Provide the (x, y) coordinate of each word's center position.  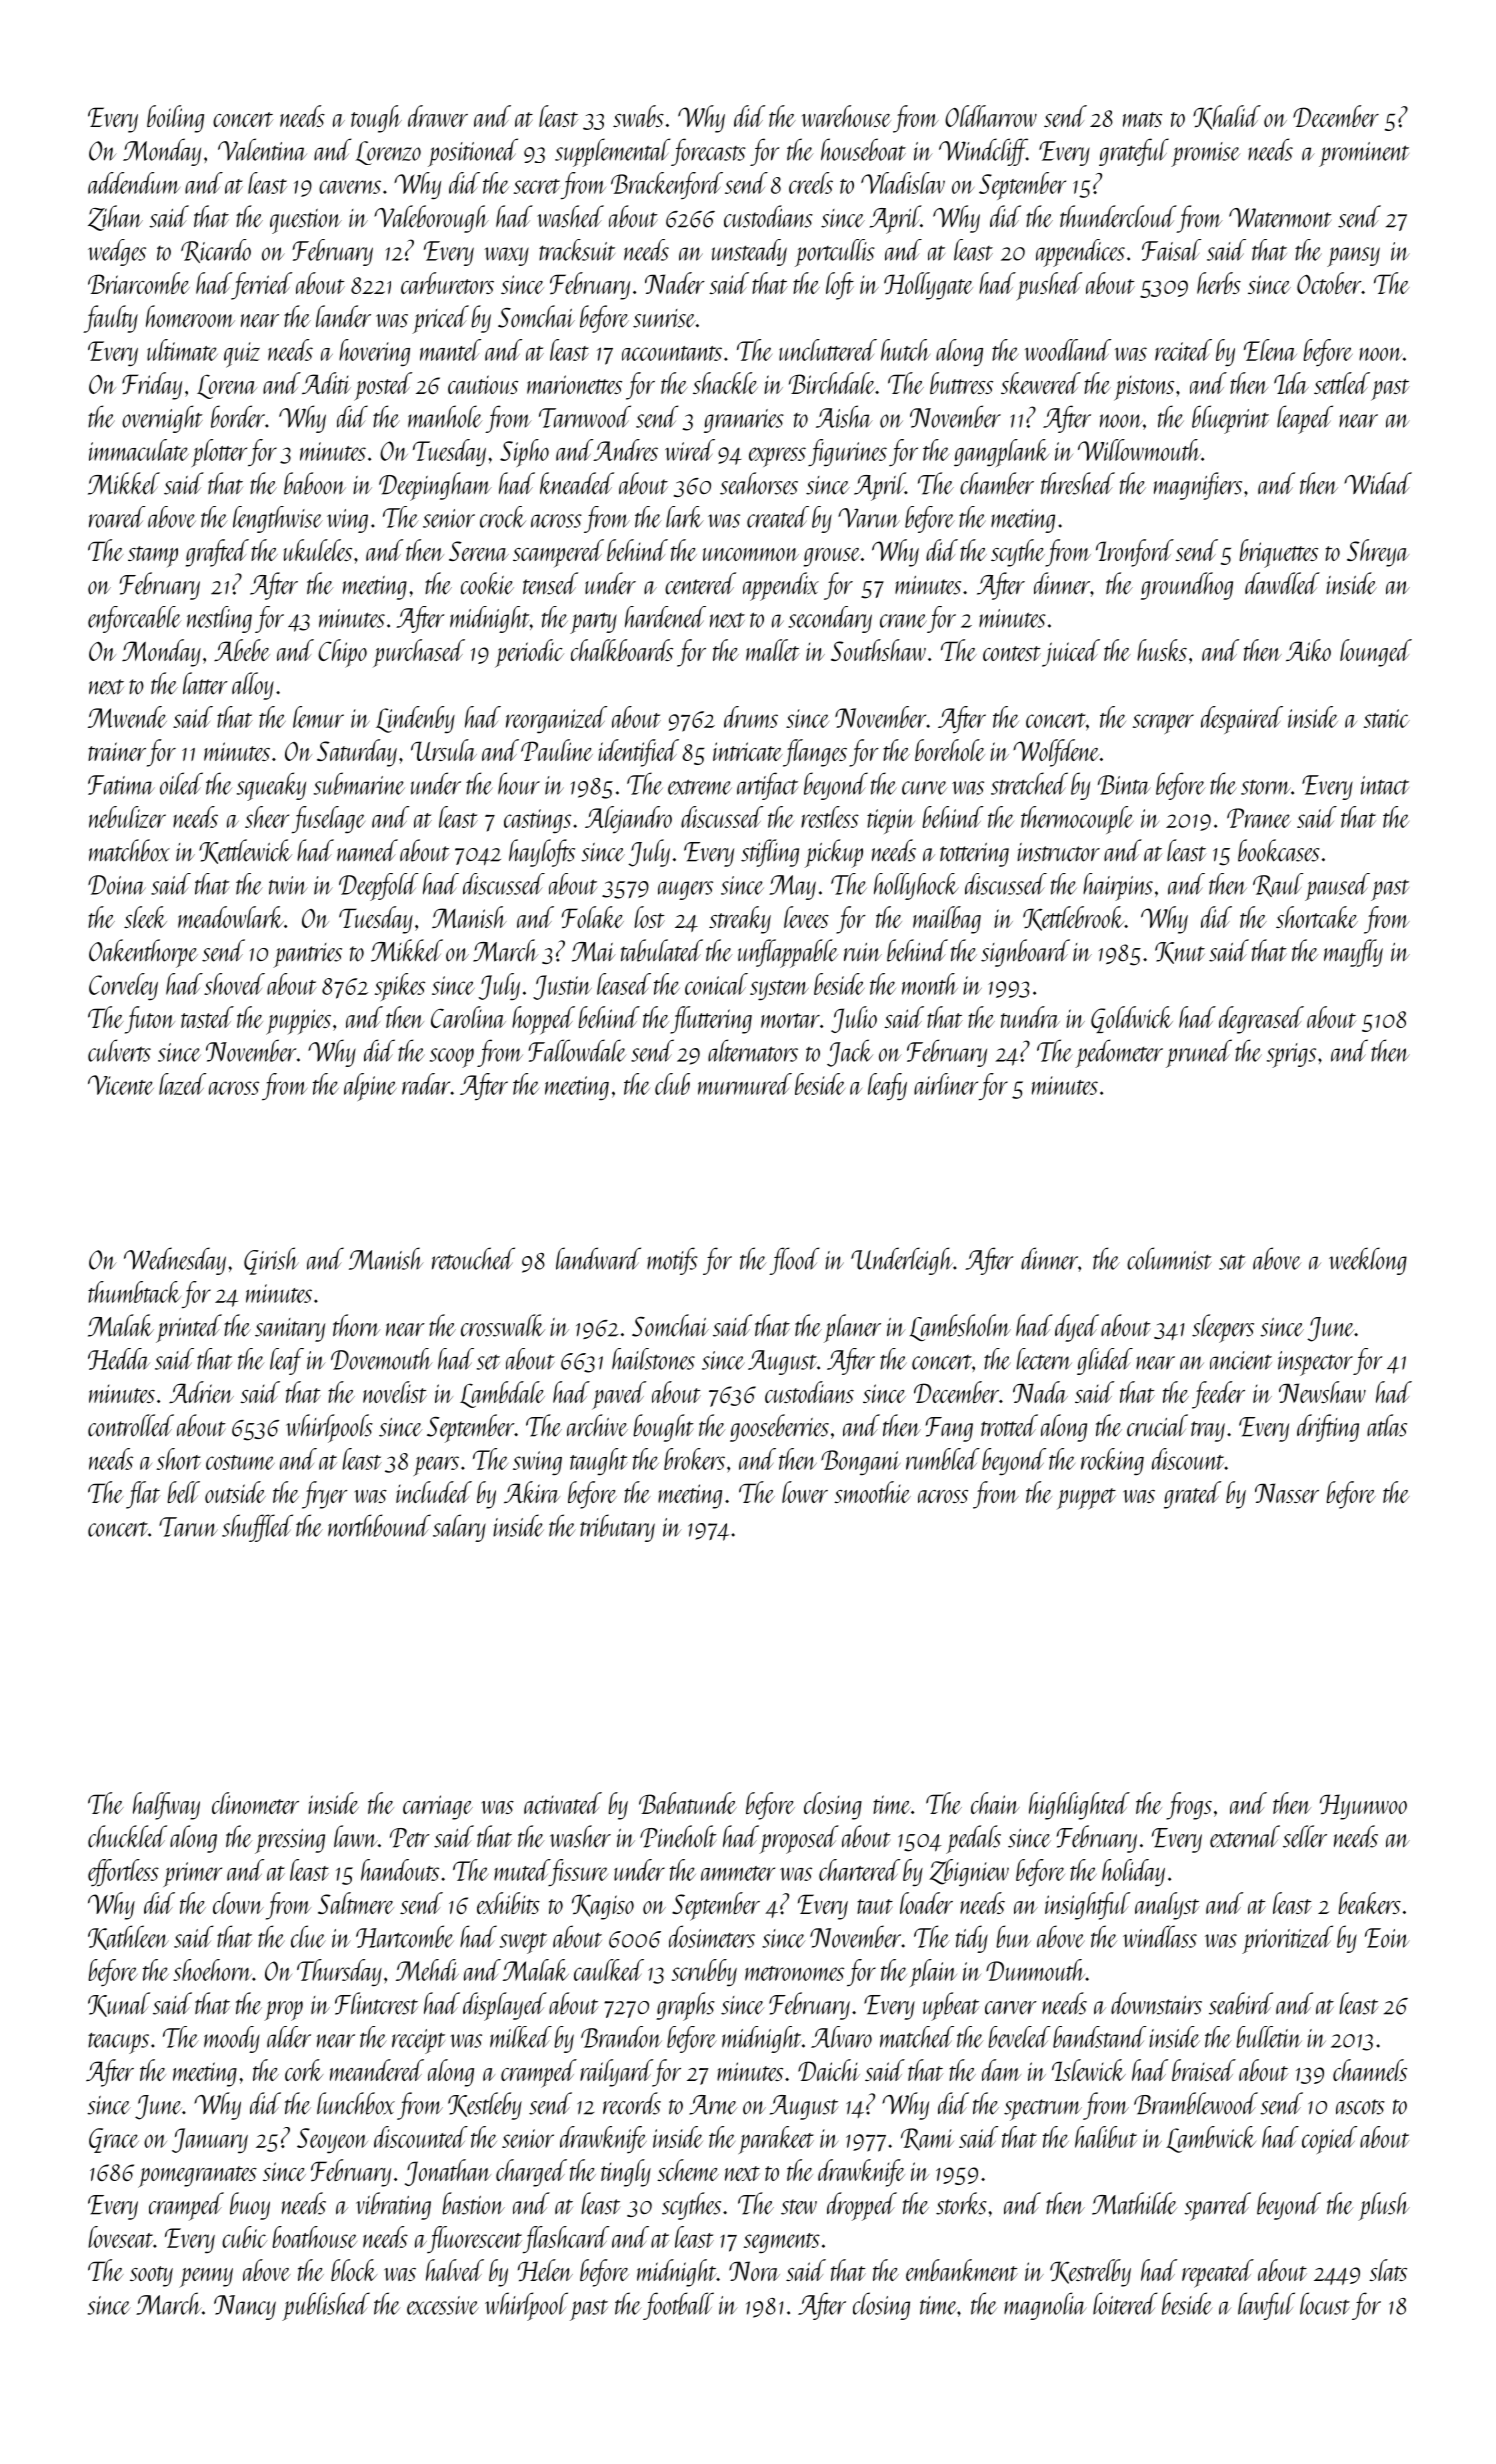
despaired (1242, 720)
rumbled (943, 1459)
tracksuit (577, 250)
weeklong (1368, 1261)
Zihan (115, 218)
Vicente (121, 1085)
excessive (443, 2305)
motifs (672, 1261)
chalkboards (622, 650)
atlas (1387, 1425)
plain (933, 1973)
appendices (1080, 253)
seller (1305, 1836)
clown (238, 1903)
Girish (271, 1261)
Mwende (127, 717)
